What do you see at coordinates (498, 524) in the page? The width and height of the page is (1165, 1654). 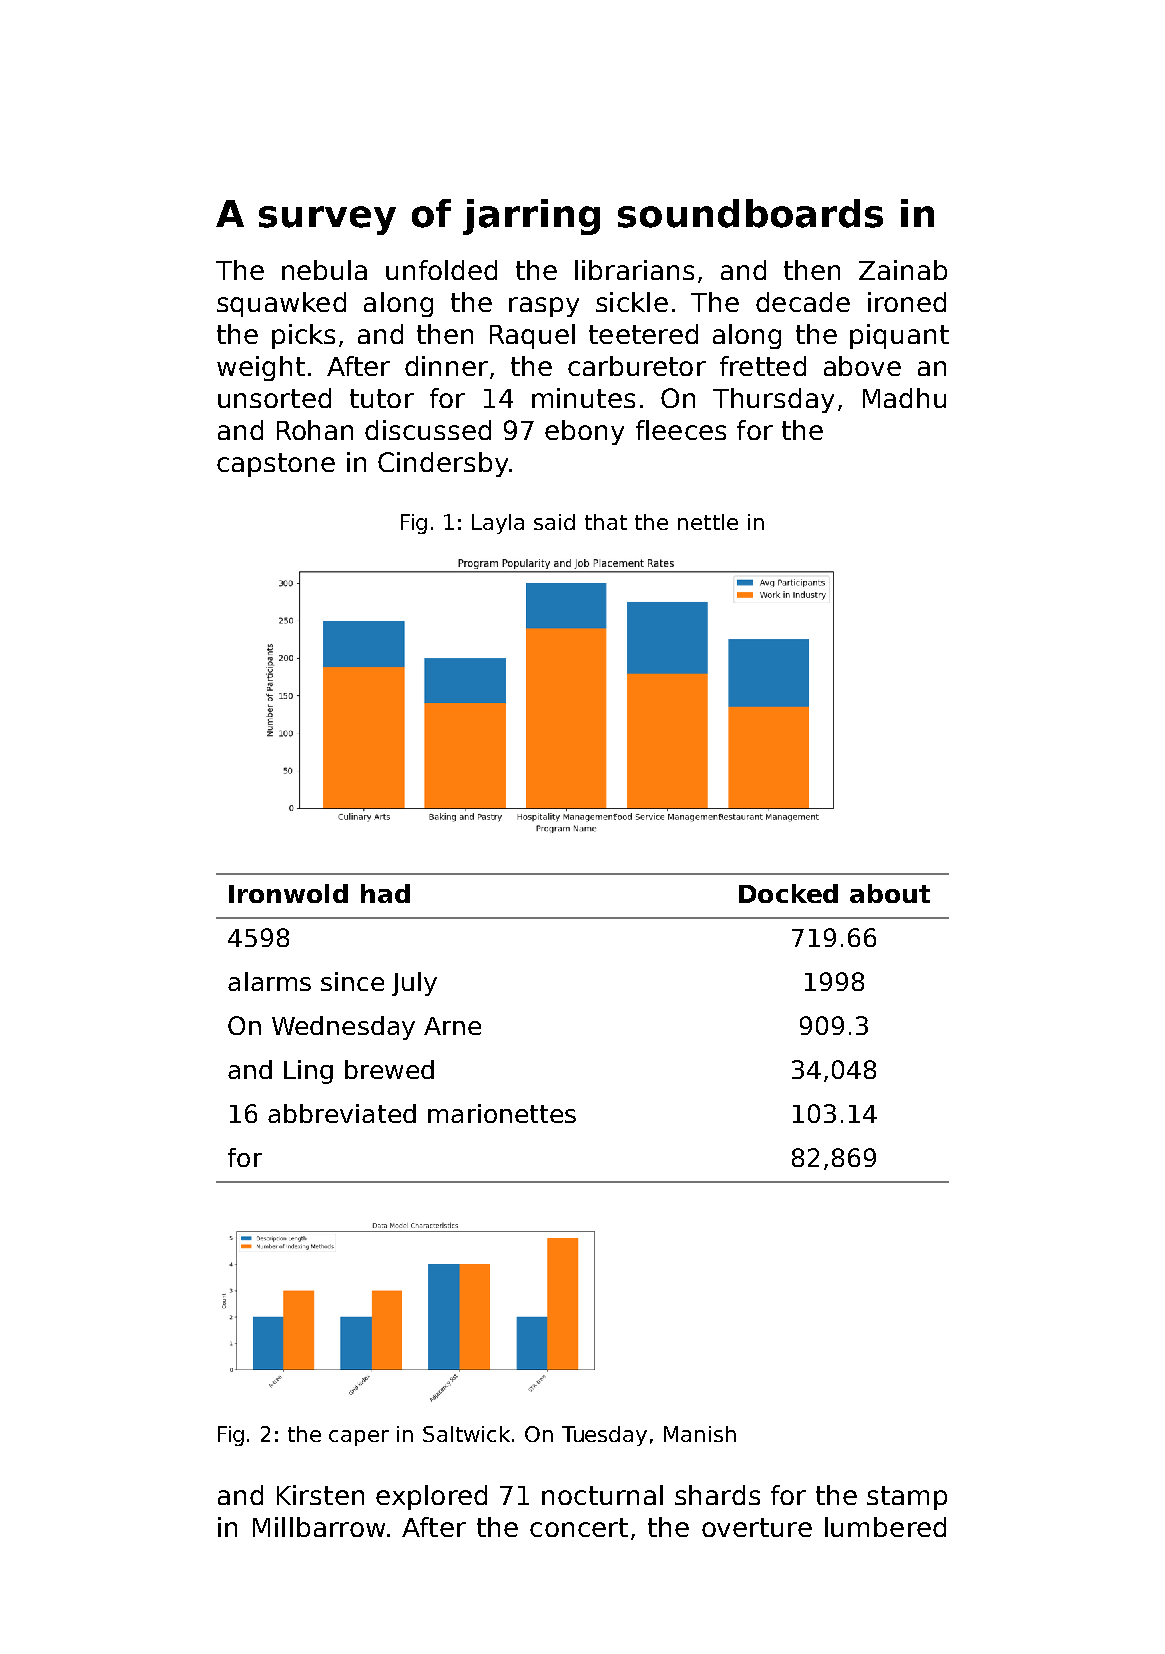 I see `Layla` at bounding box center [498, 524].
